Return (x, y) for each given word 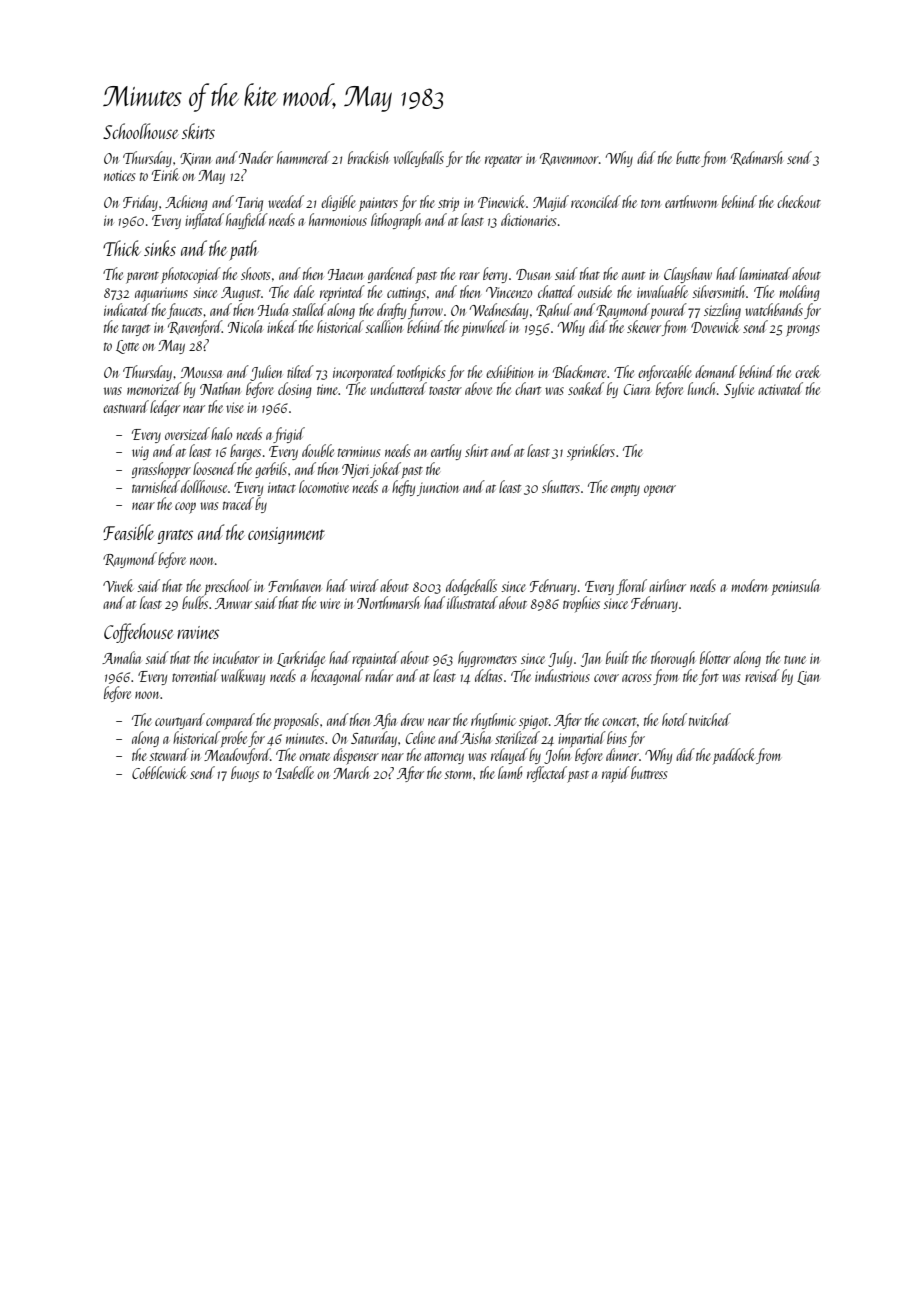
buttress (649, 772)
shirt (476, 450)
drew (412, 719)
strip (448, 204)
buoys (245, 774)
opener (660, 491)
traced (238, 503)
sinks (160, 248)
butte (688, 157)
